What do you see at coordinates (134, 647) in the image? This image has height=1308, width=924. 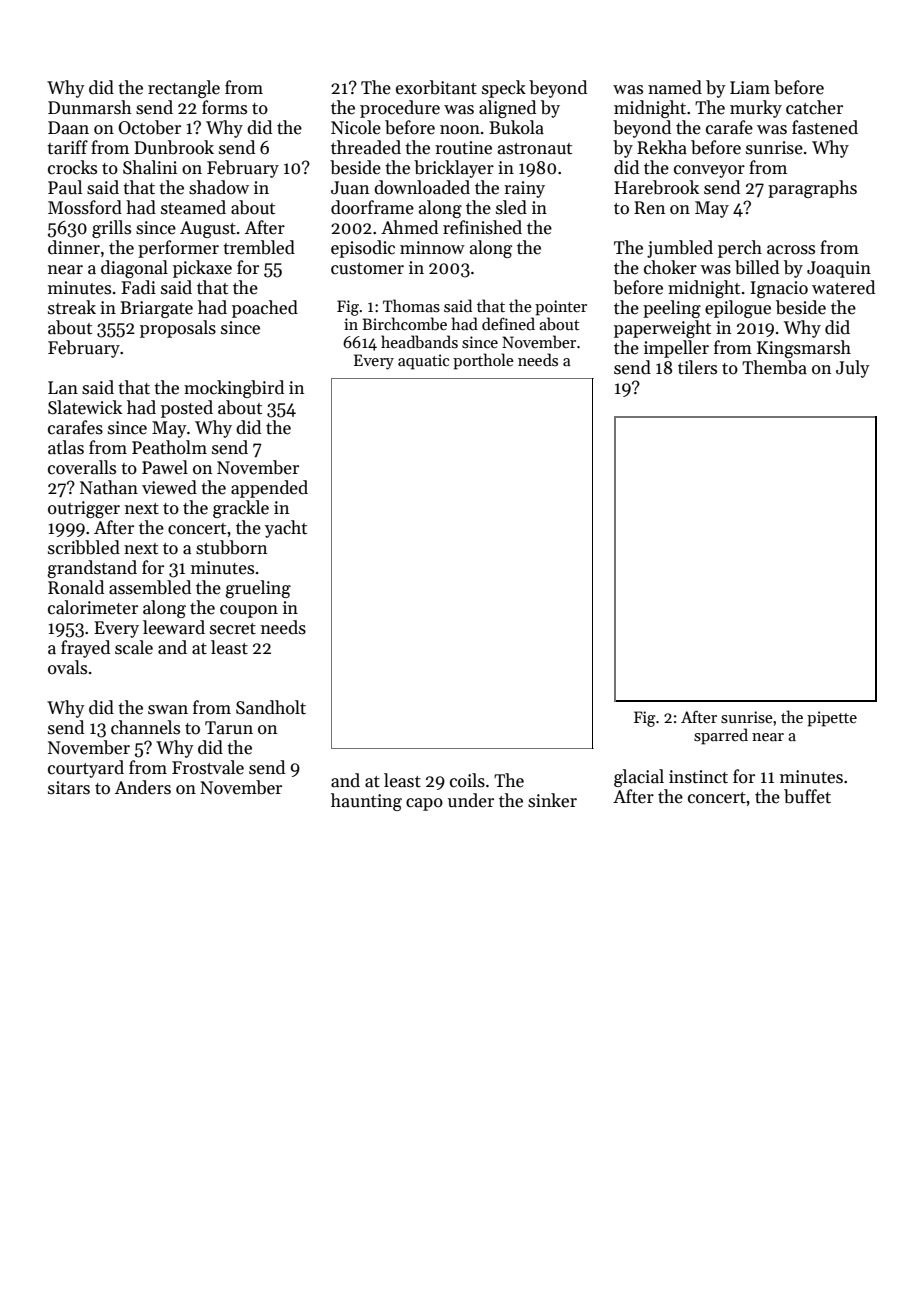 I see `scale` at bounding box center [134, 647].
